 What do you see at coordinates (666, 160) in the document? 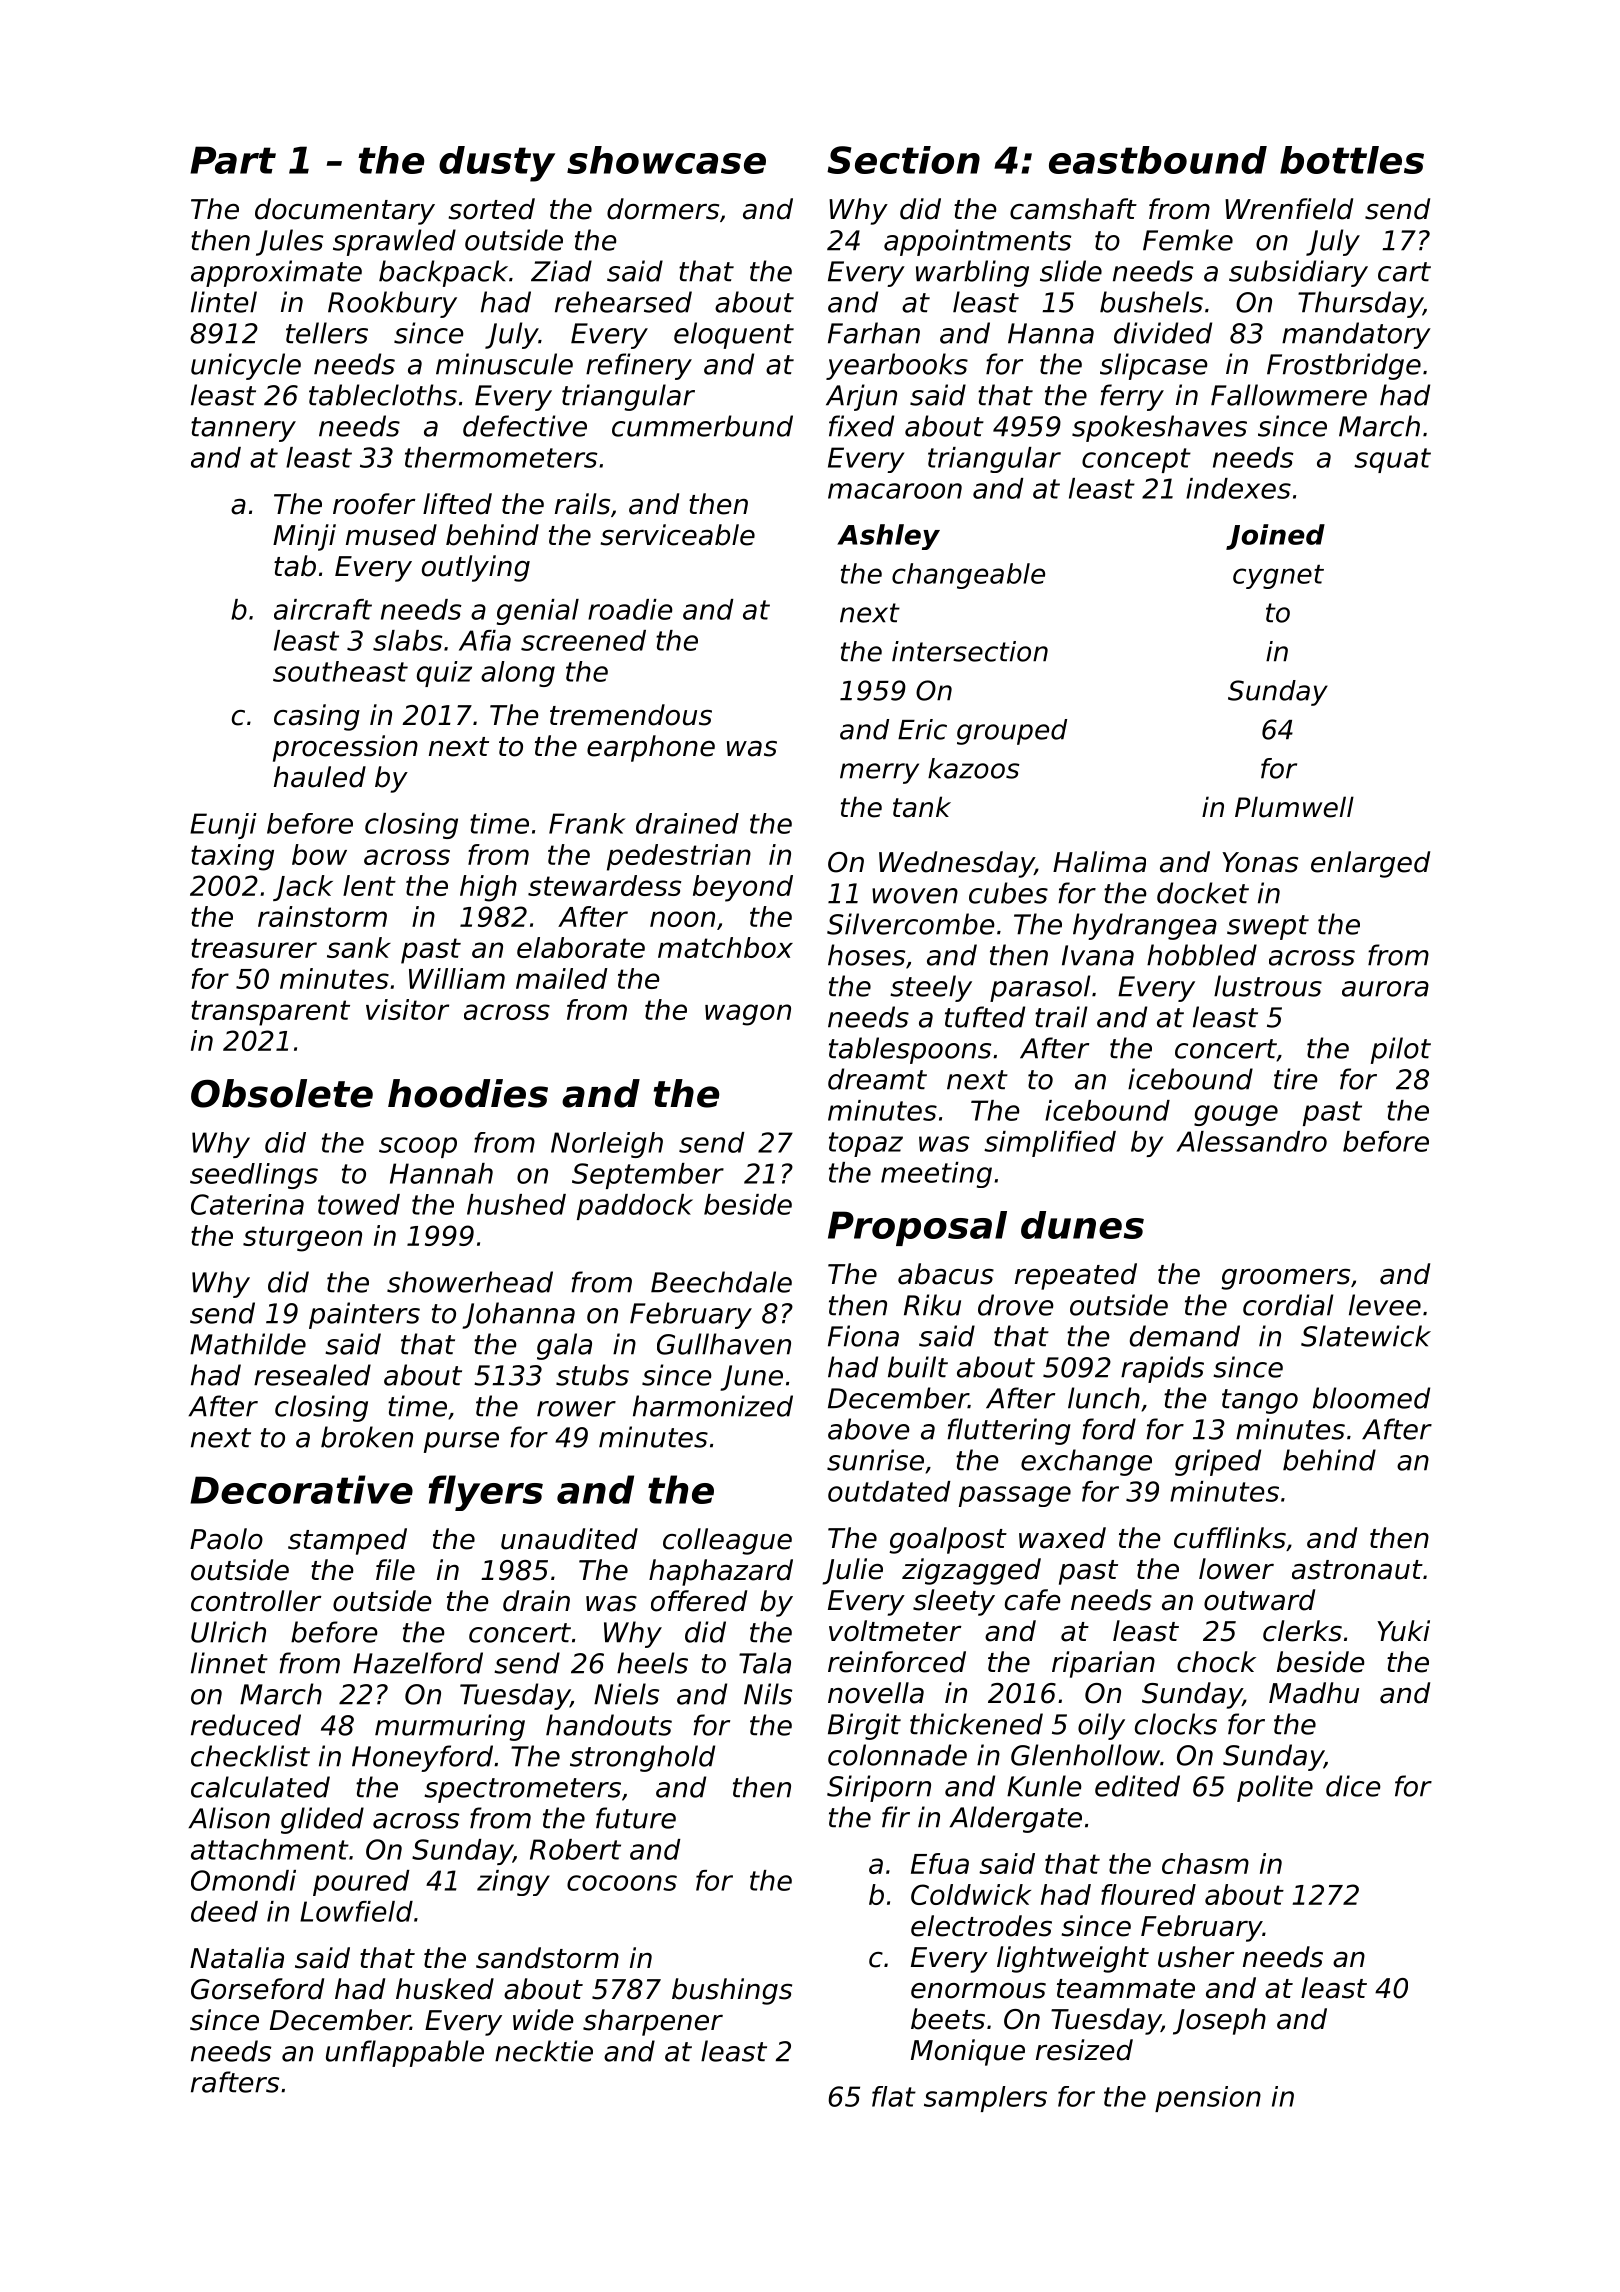
I see `showcase` at bounding box center [666, 160].
